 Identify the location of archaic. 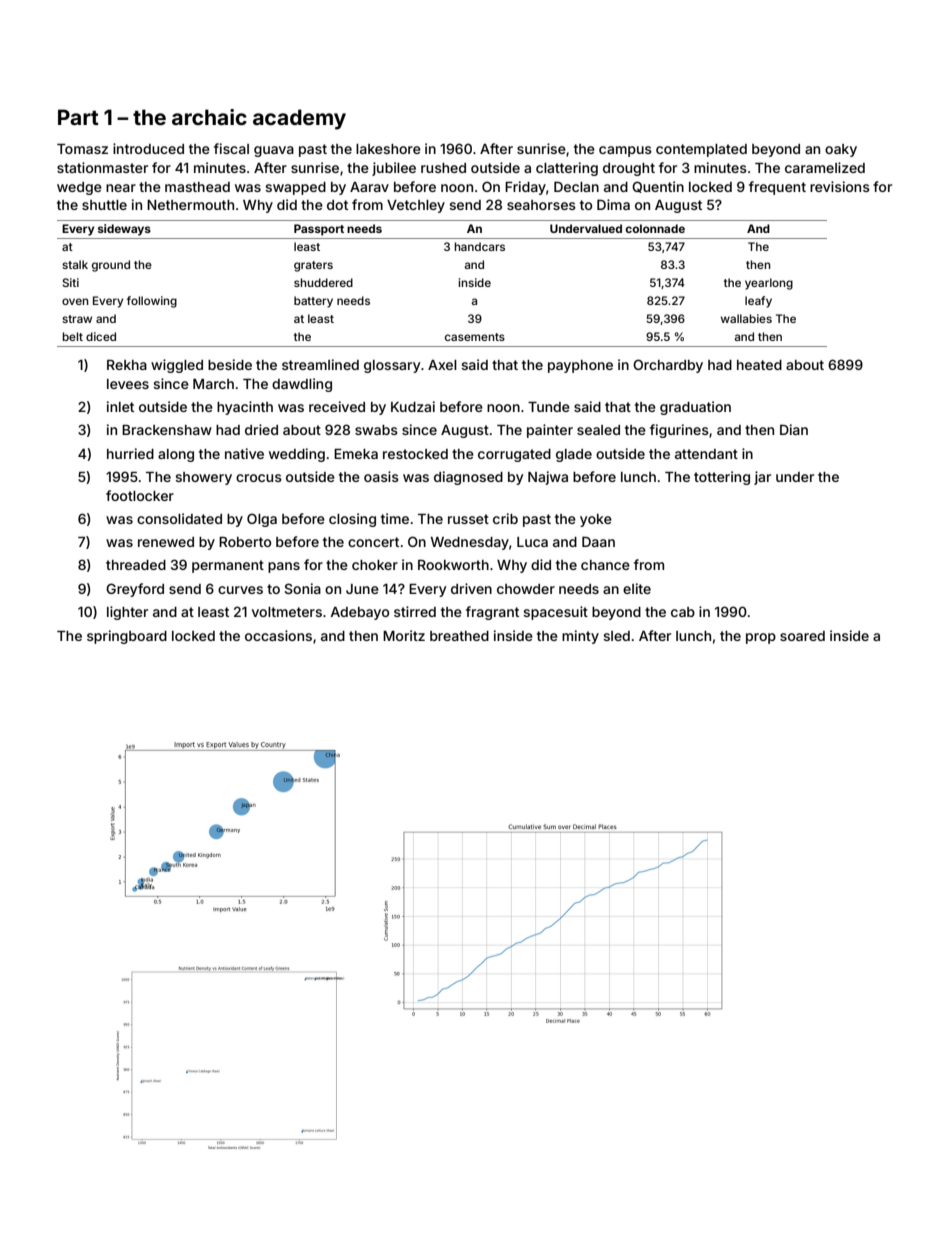
(209, 117).
